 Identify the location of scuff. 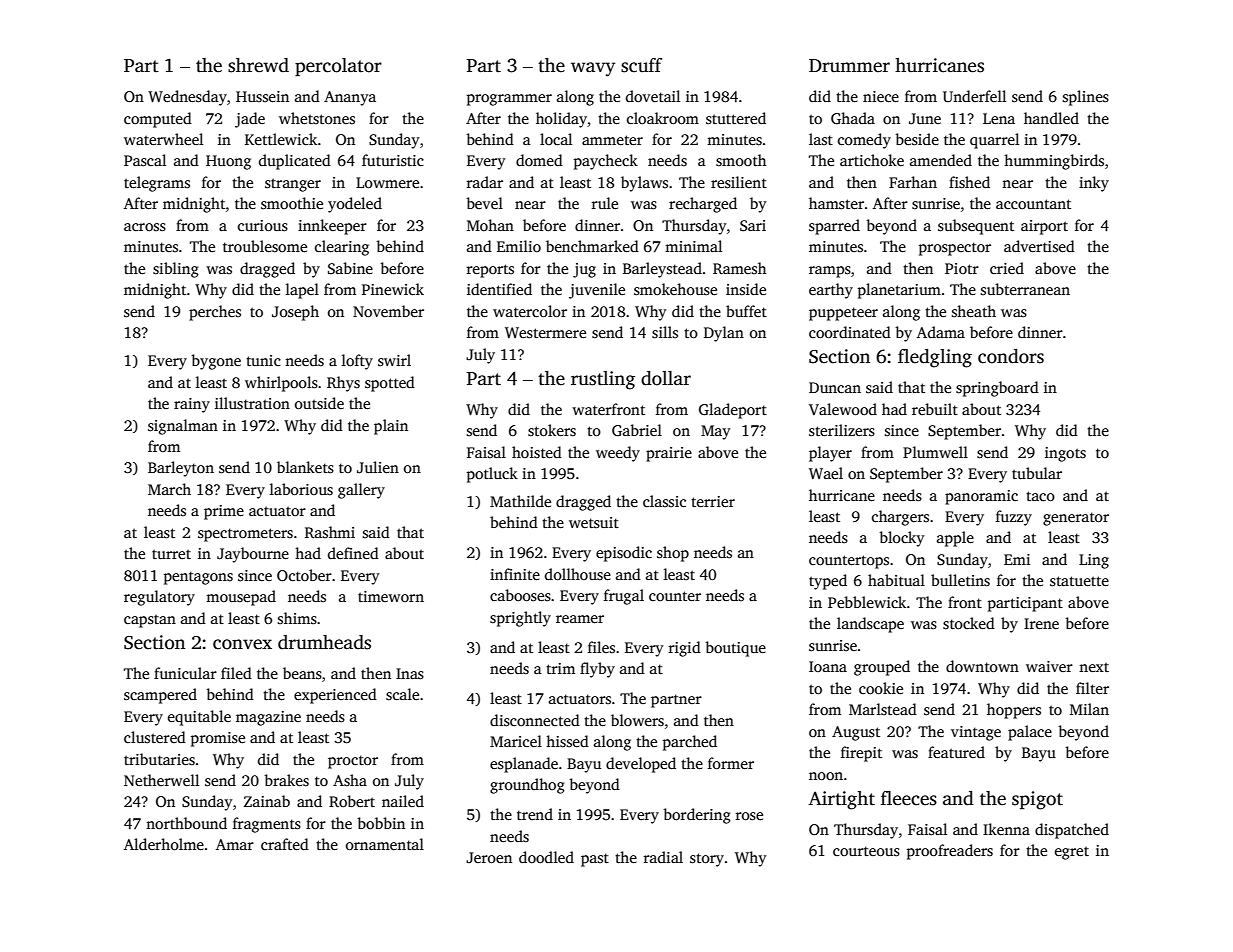
(641, 65).
